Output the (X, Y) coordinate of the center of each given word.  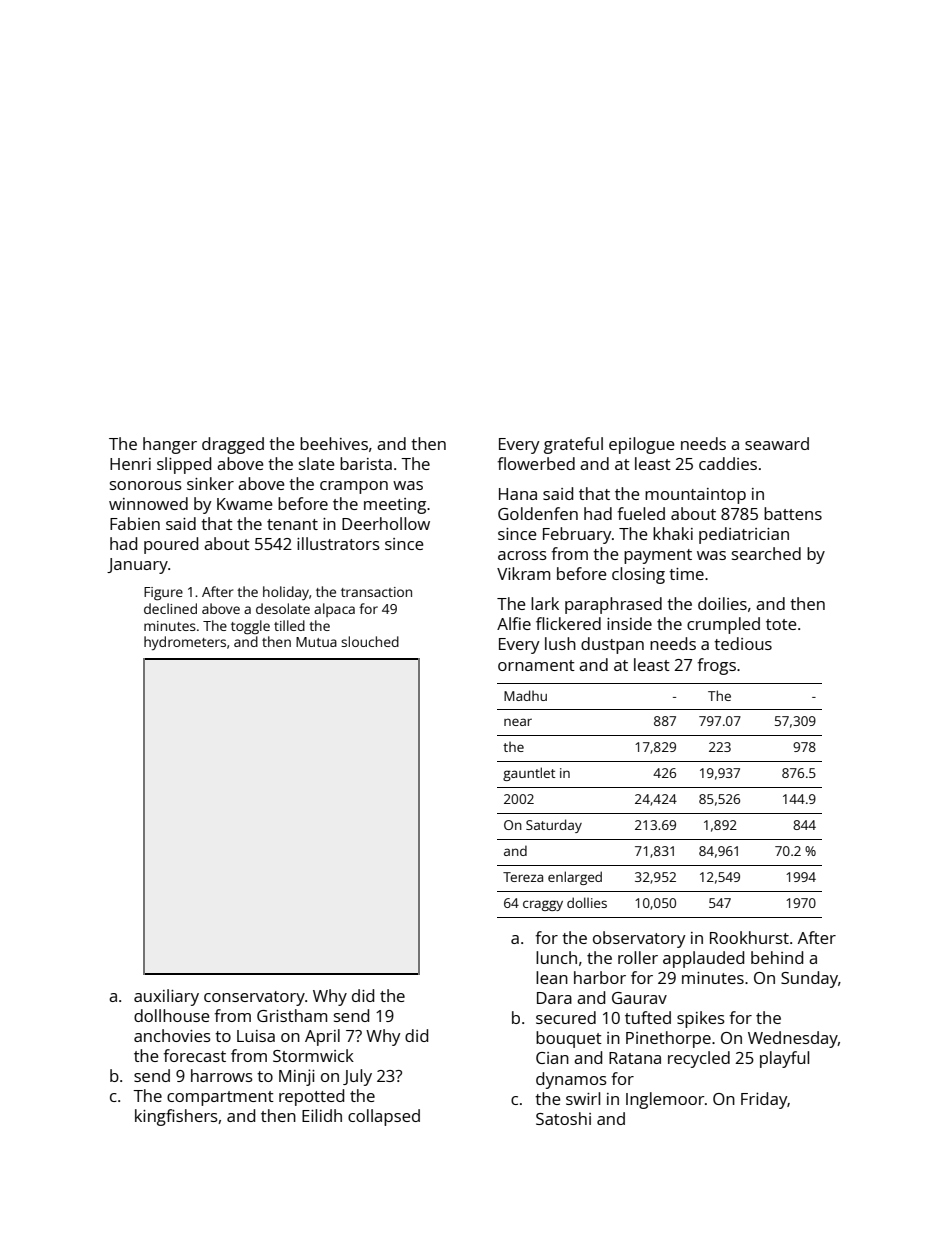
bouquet (569, 1039)
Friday (764, 1100)
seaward (777, 443)
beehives (334, 443)
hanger (170, 445)
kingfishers (176, 1117)
